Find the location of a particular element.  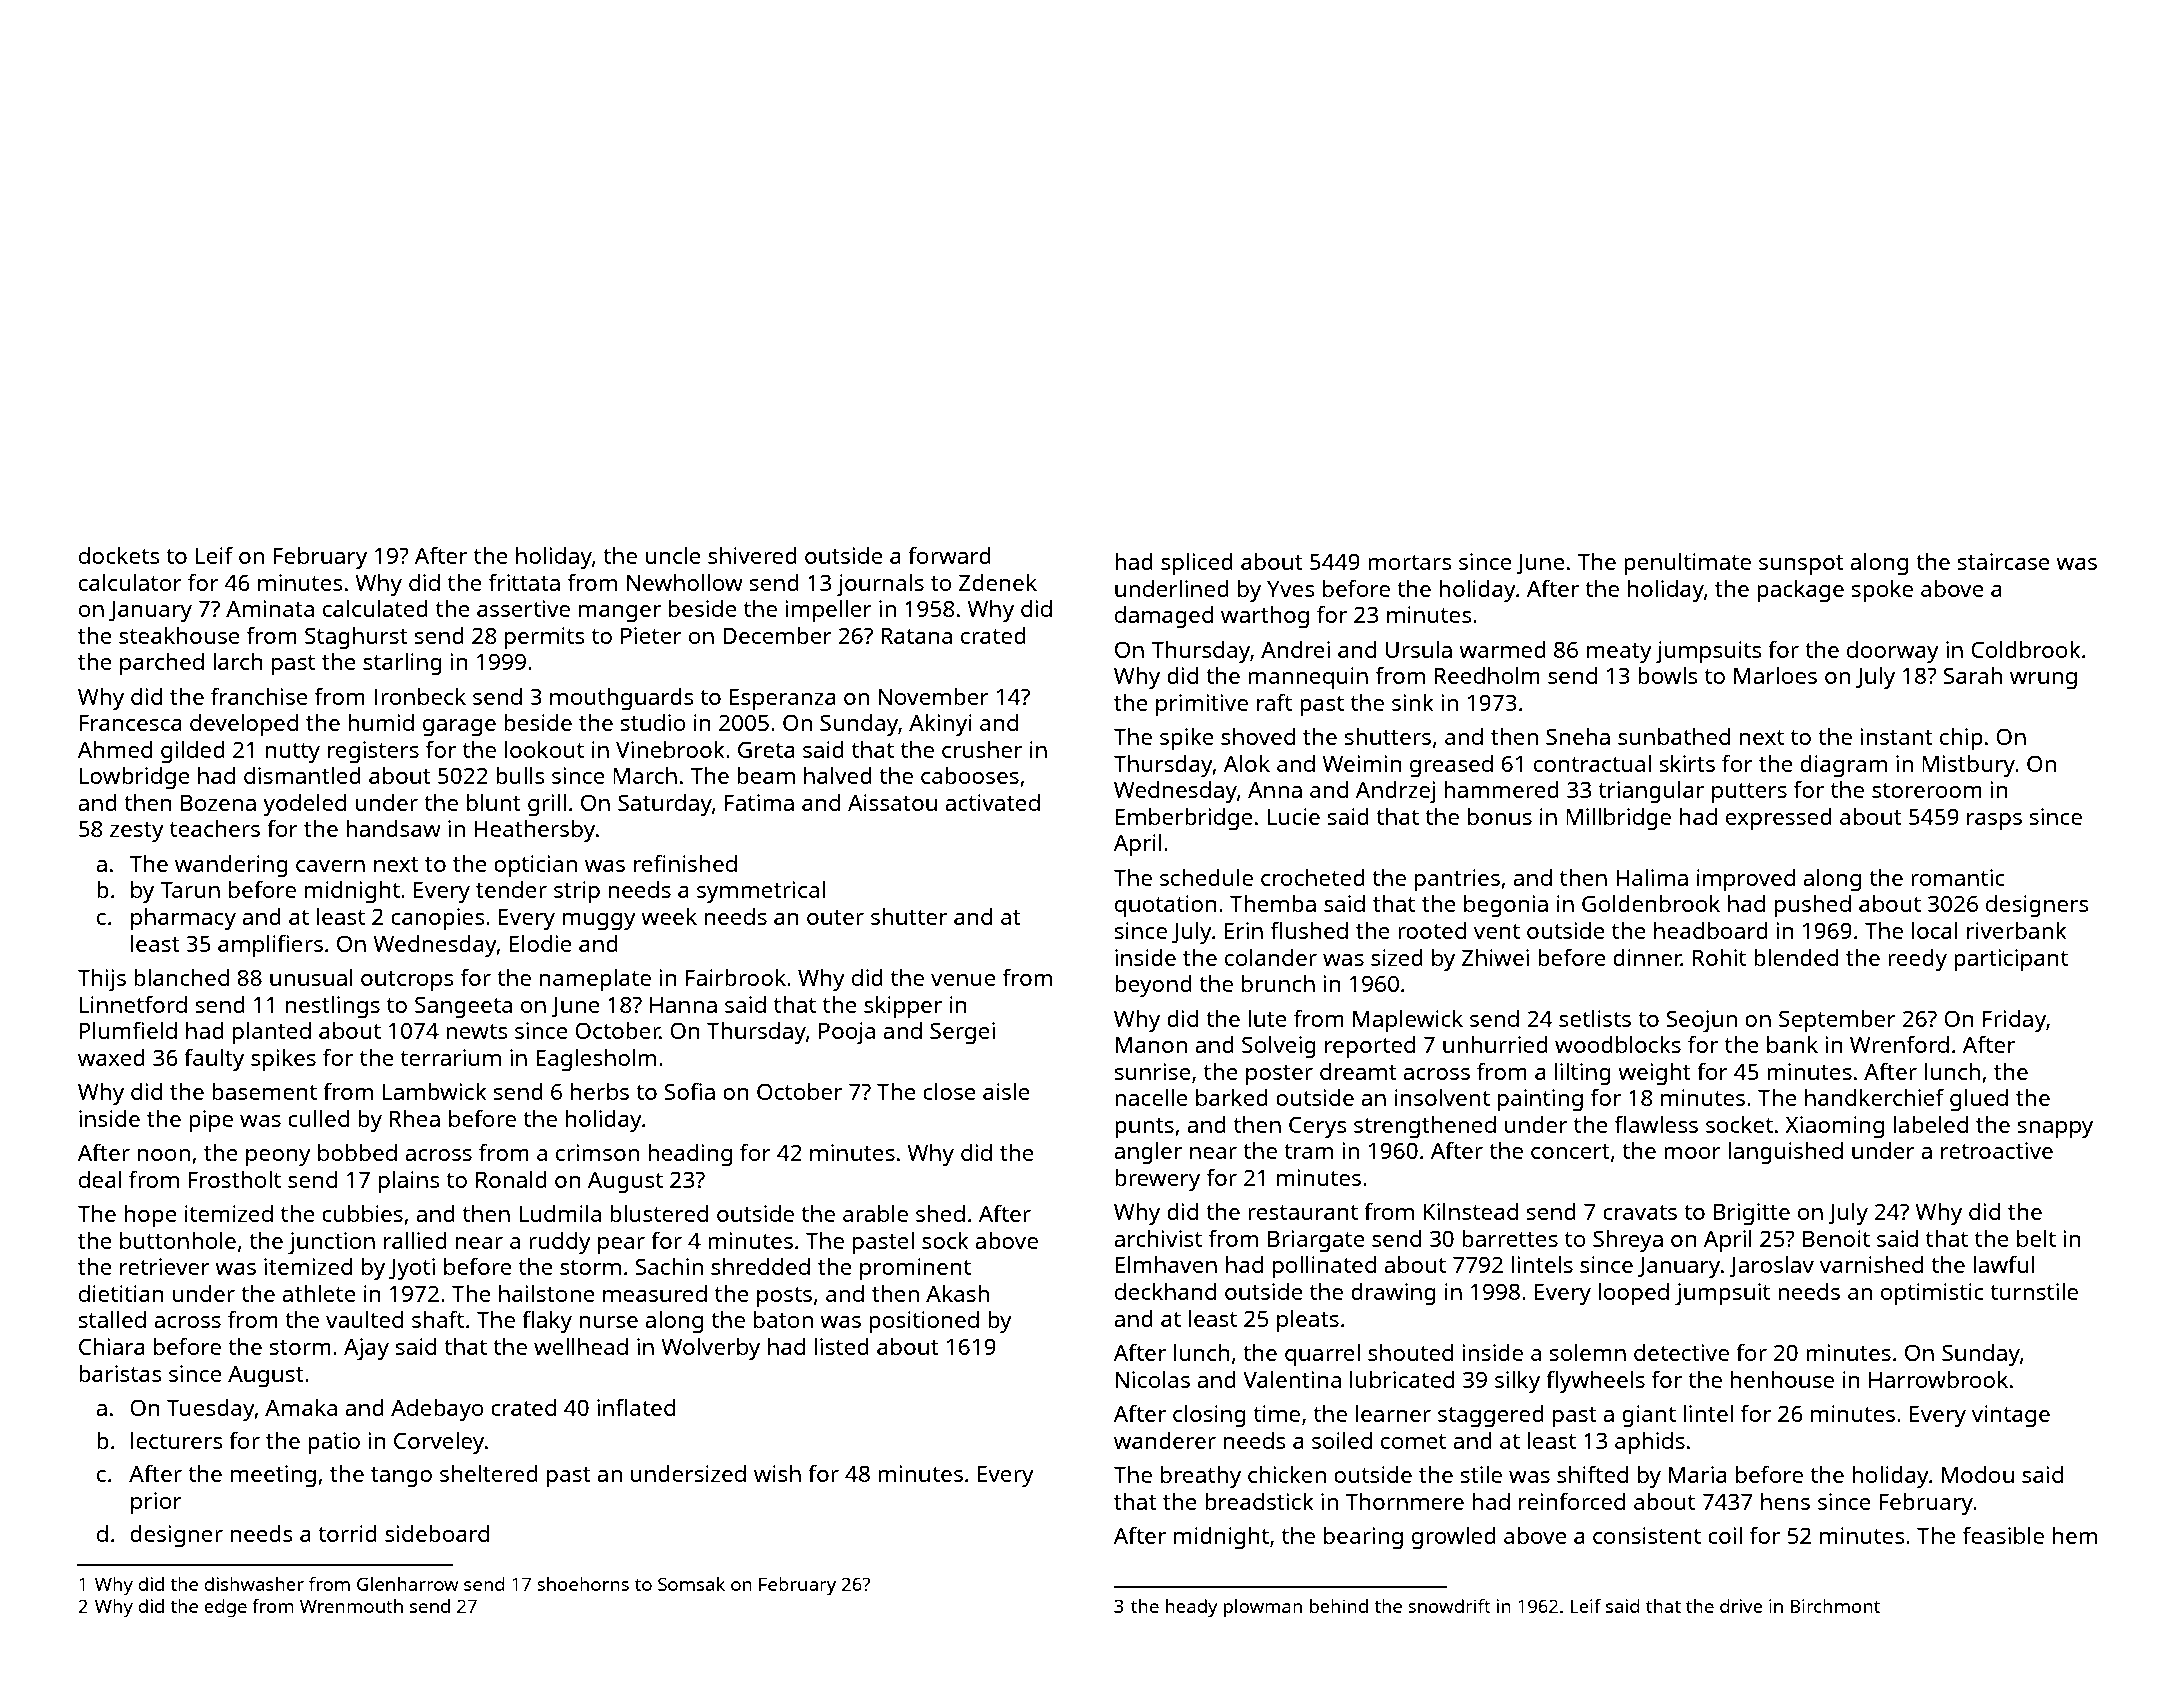

dinner is located at coordinates (1647, 957).
